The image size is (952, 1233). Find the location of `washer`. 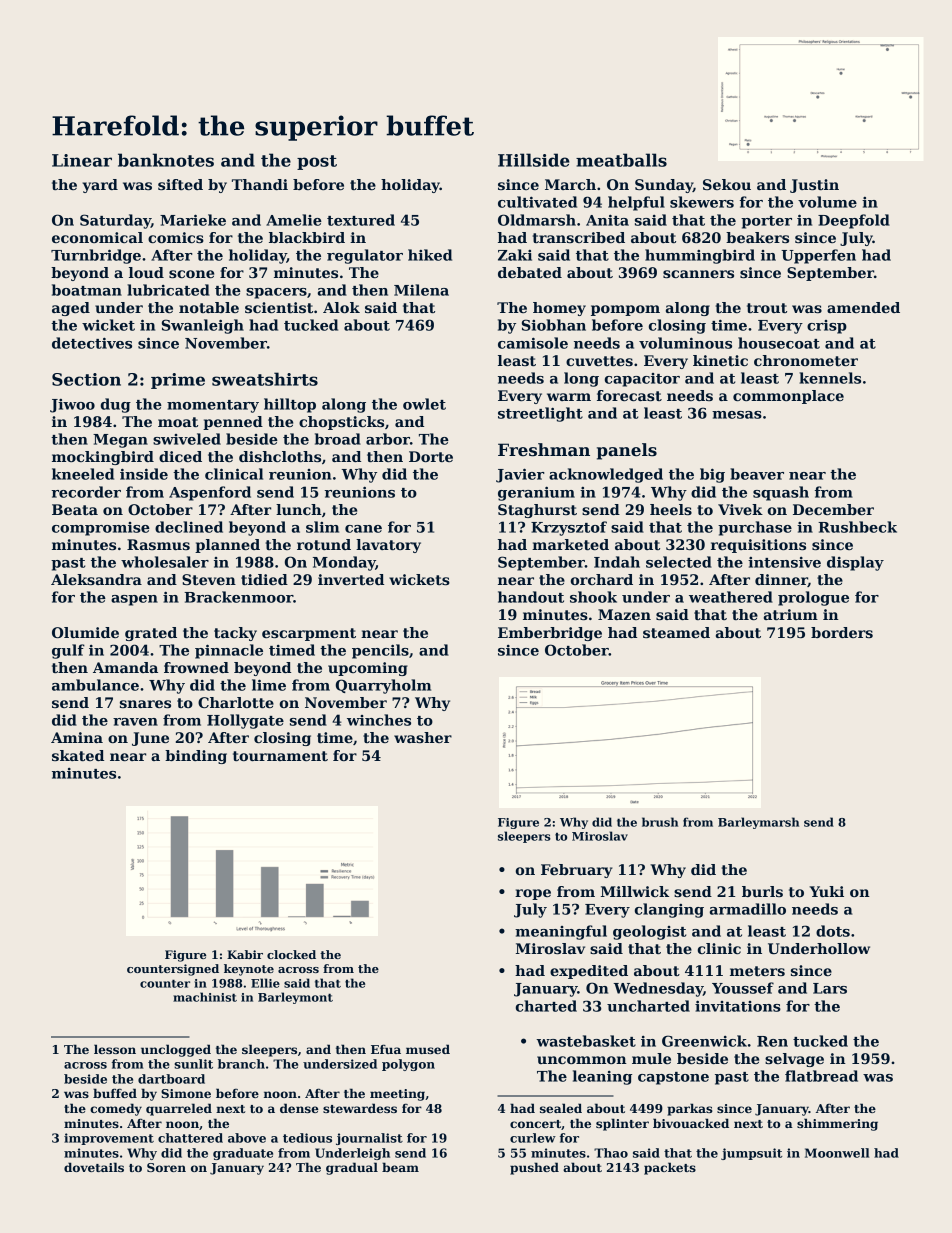

washer is located at coordinates (423, 737).
